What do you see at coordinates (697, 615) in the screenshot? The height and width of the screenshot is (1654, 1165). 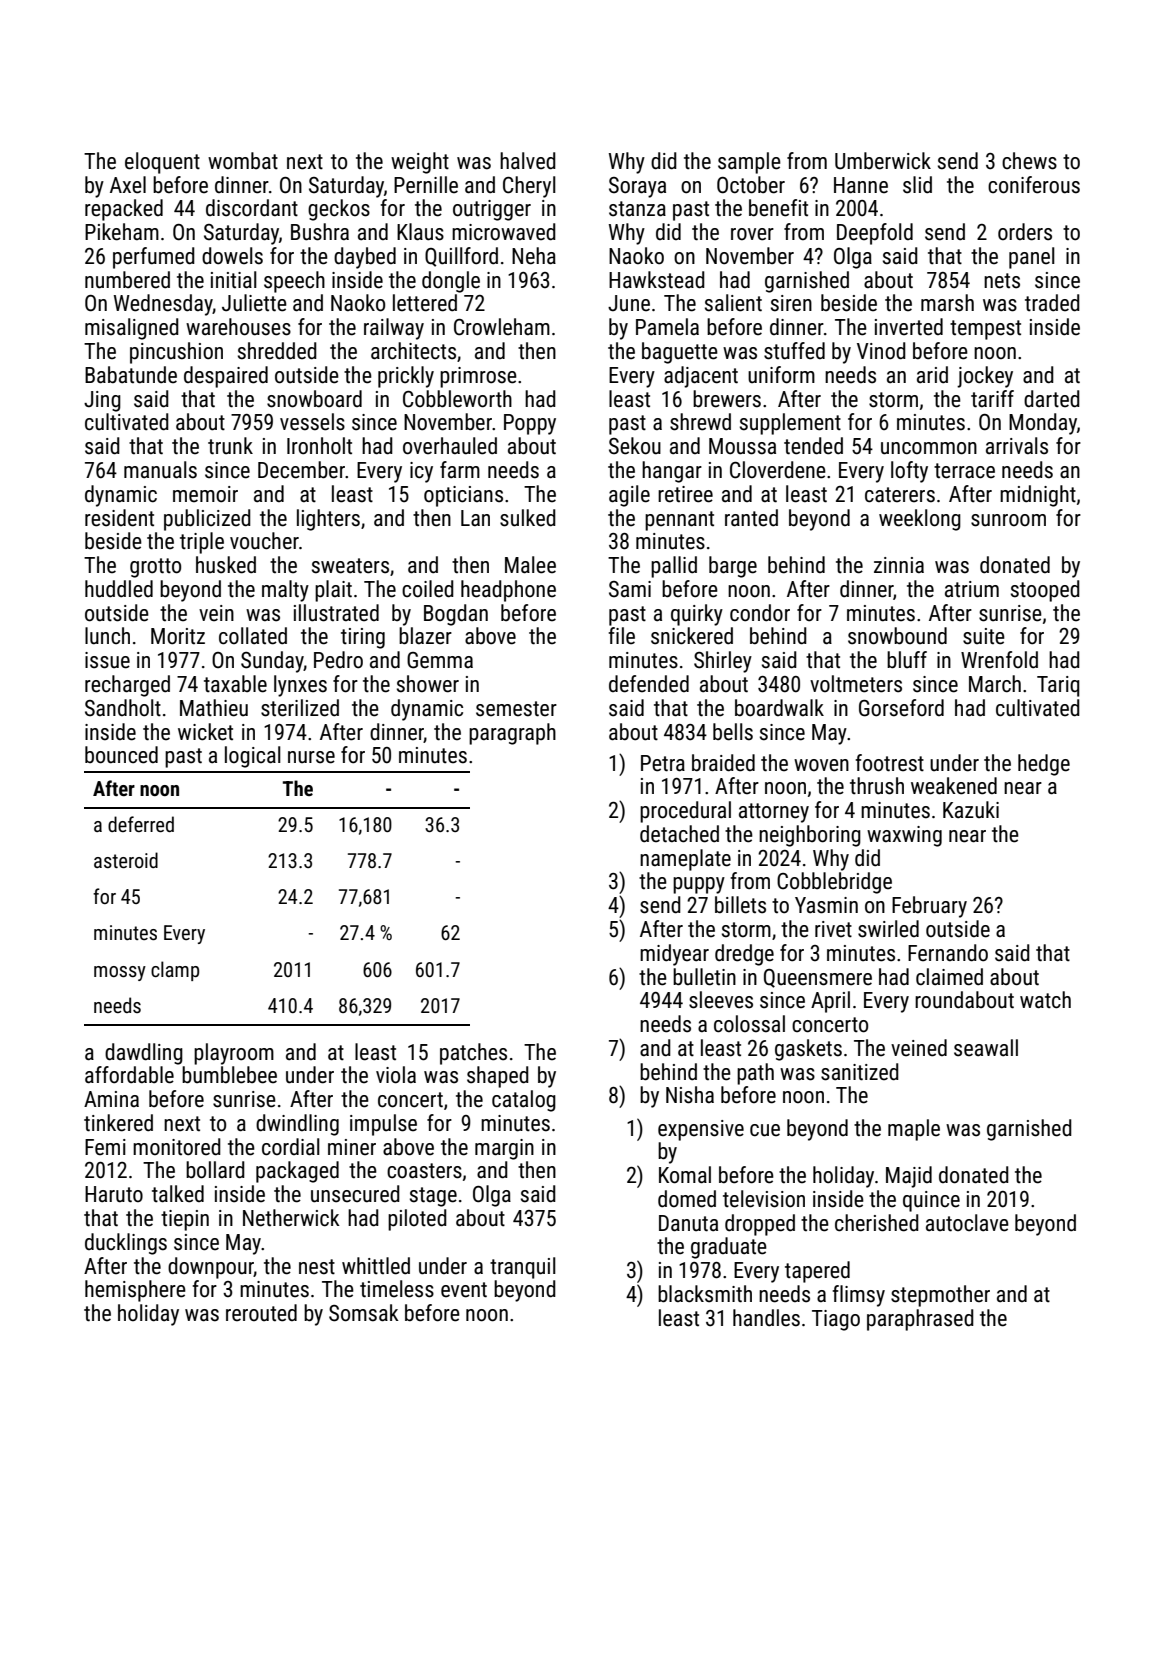 I see `quirky` at bounding box center [697, 615].
